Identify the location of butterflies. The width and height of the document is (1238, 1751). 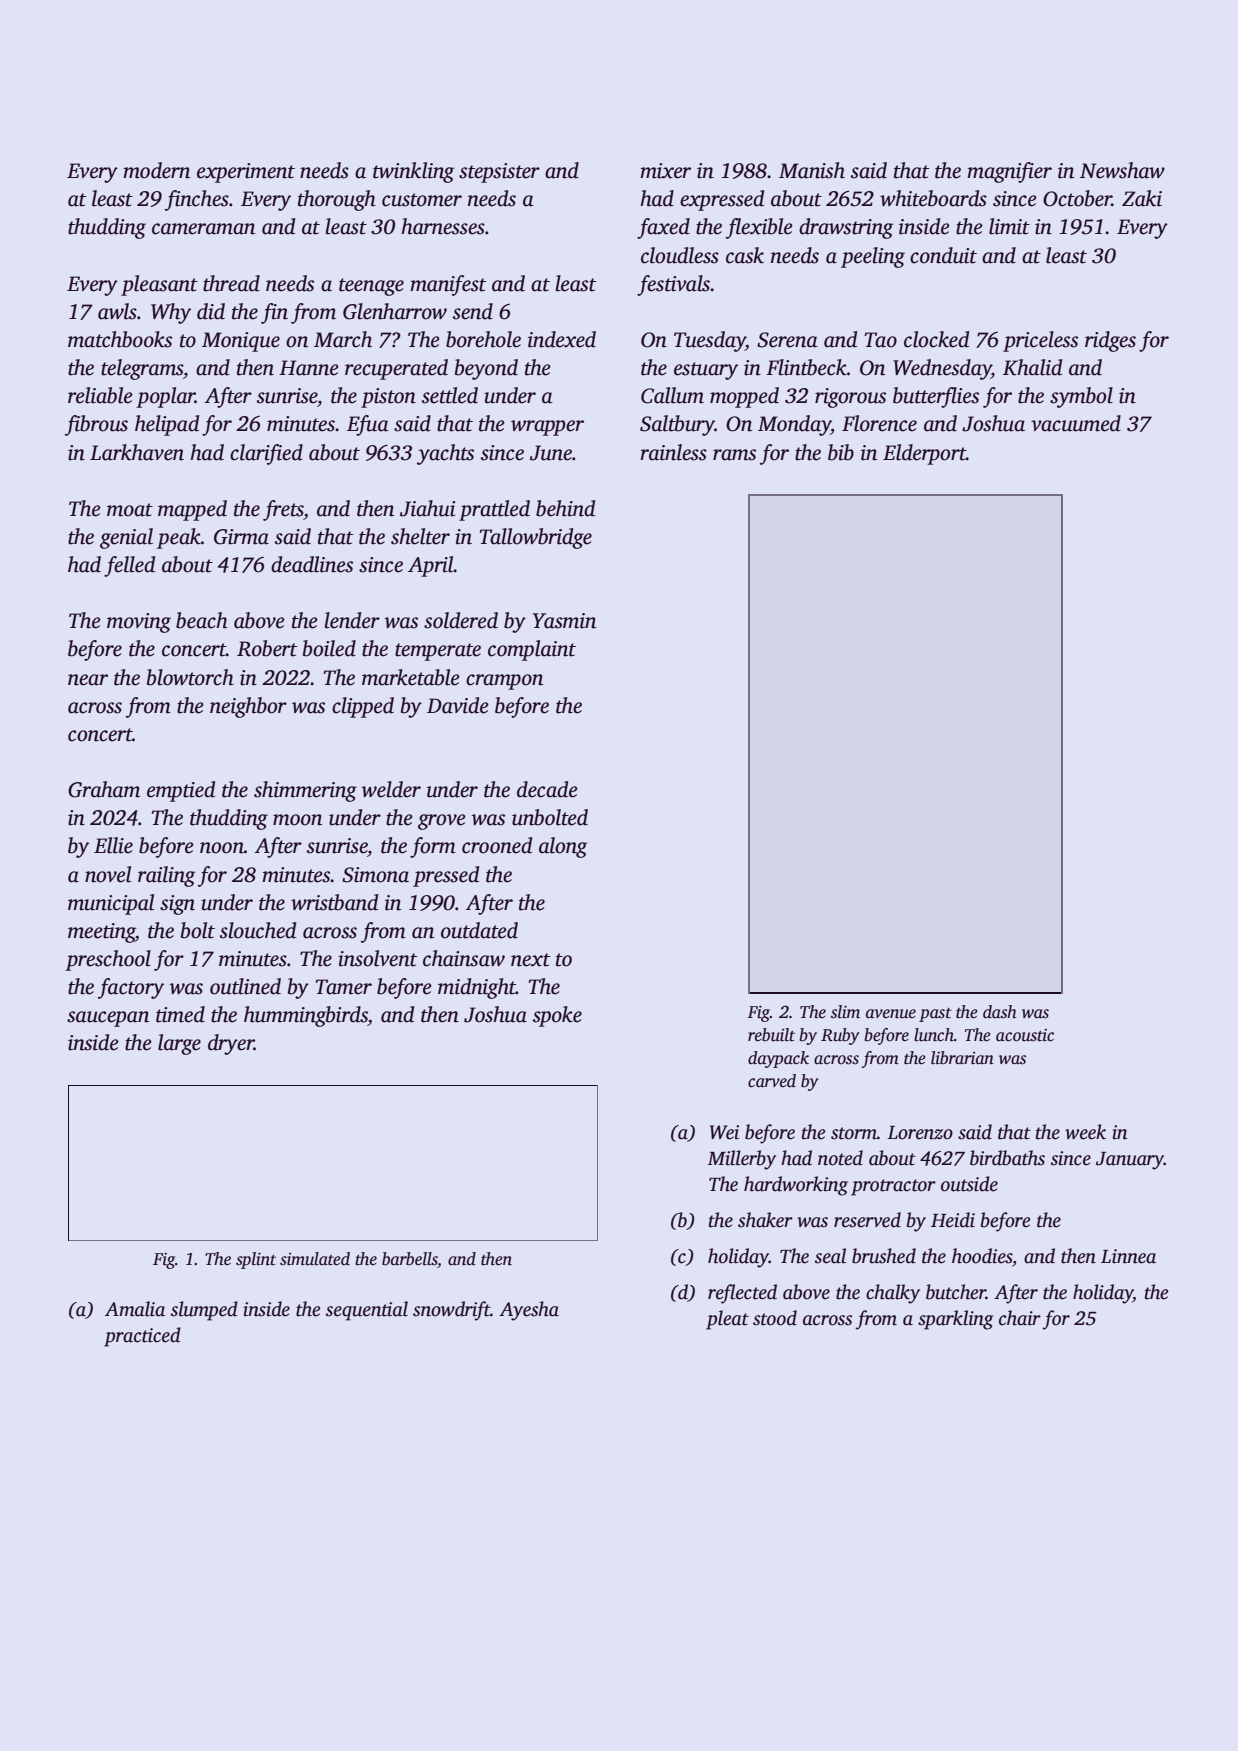
(936, 397).
